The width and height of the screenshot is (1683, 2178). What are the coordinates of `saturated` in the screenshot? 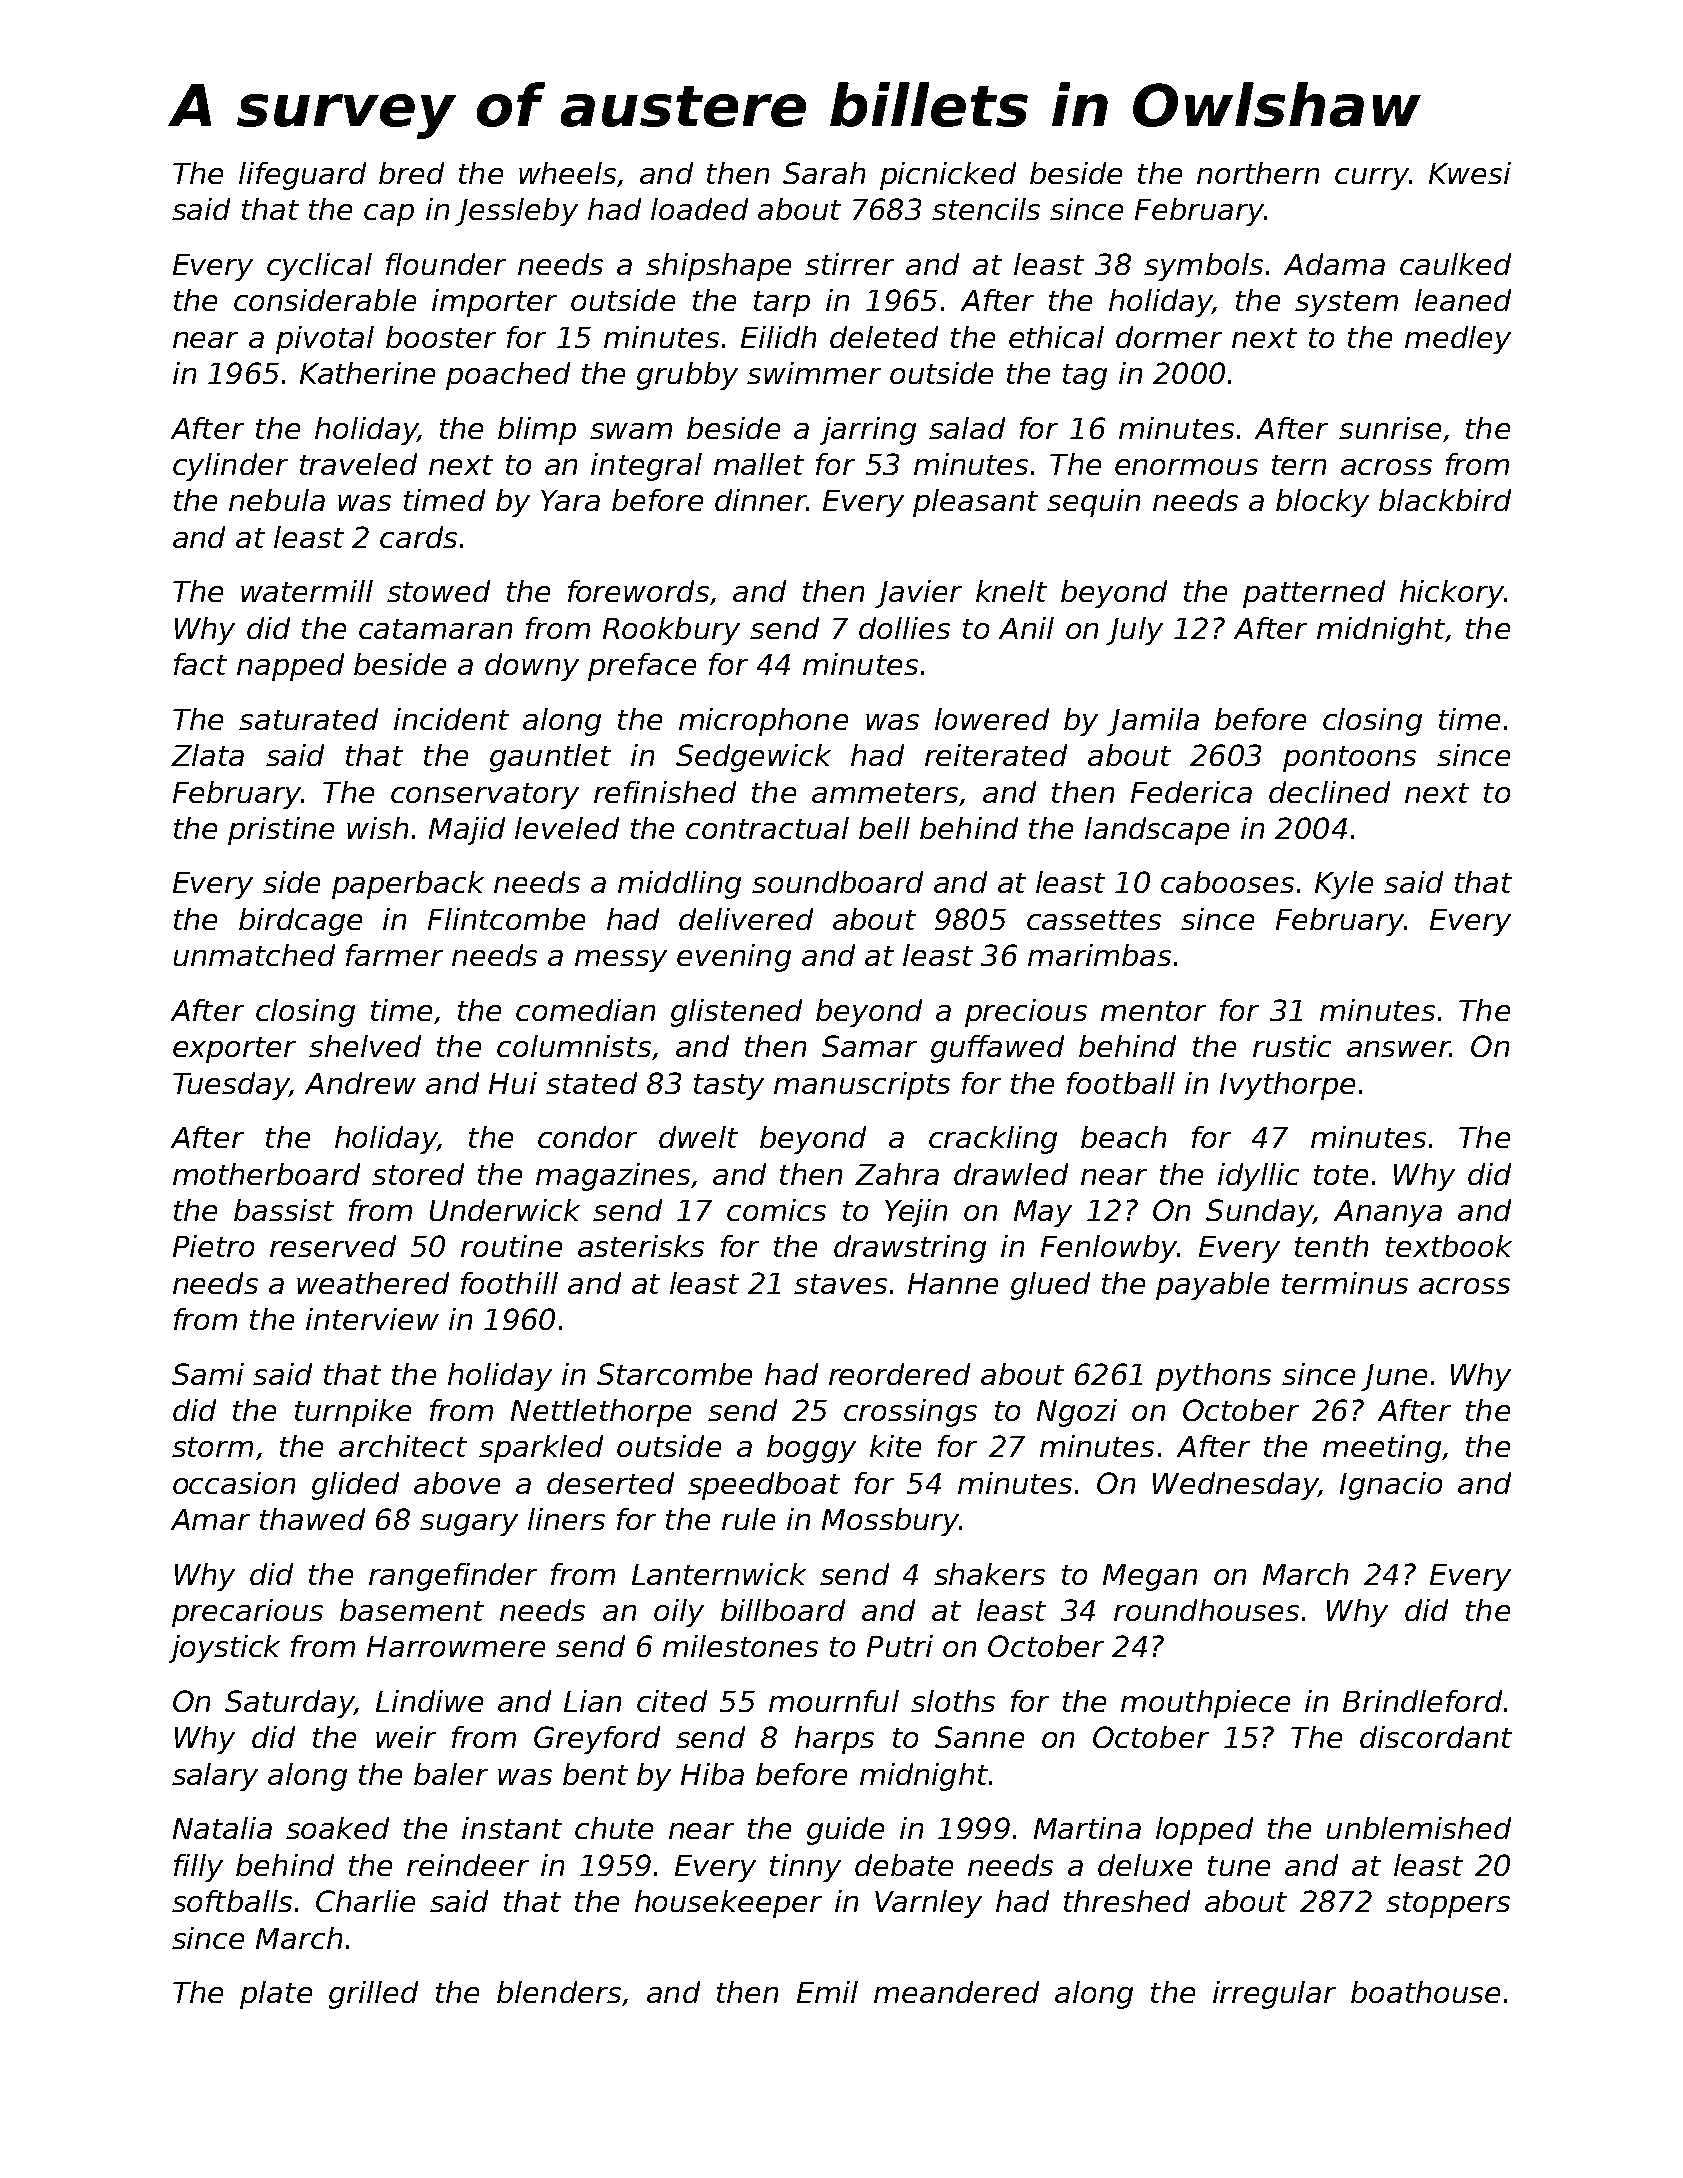 It's located at (308, 719).
